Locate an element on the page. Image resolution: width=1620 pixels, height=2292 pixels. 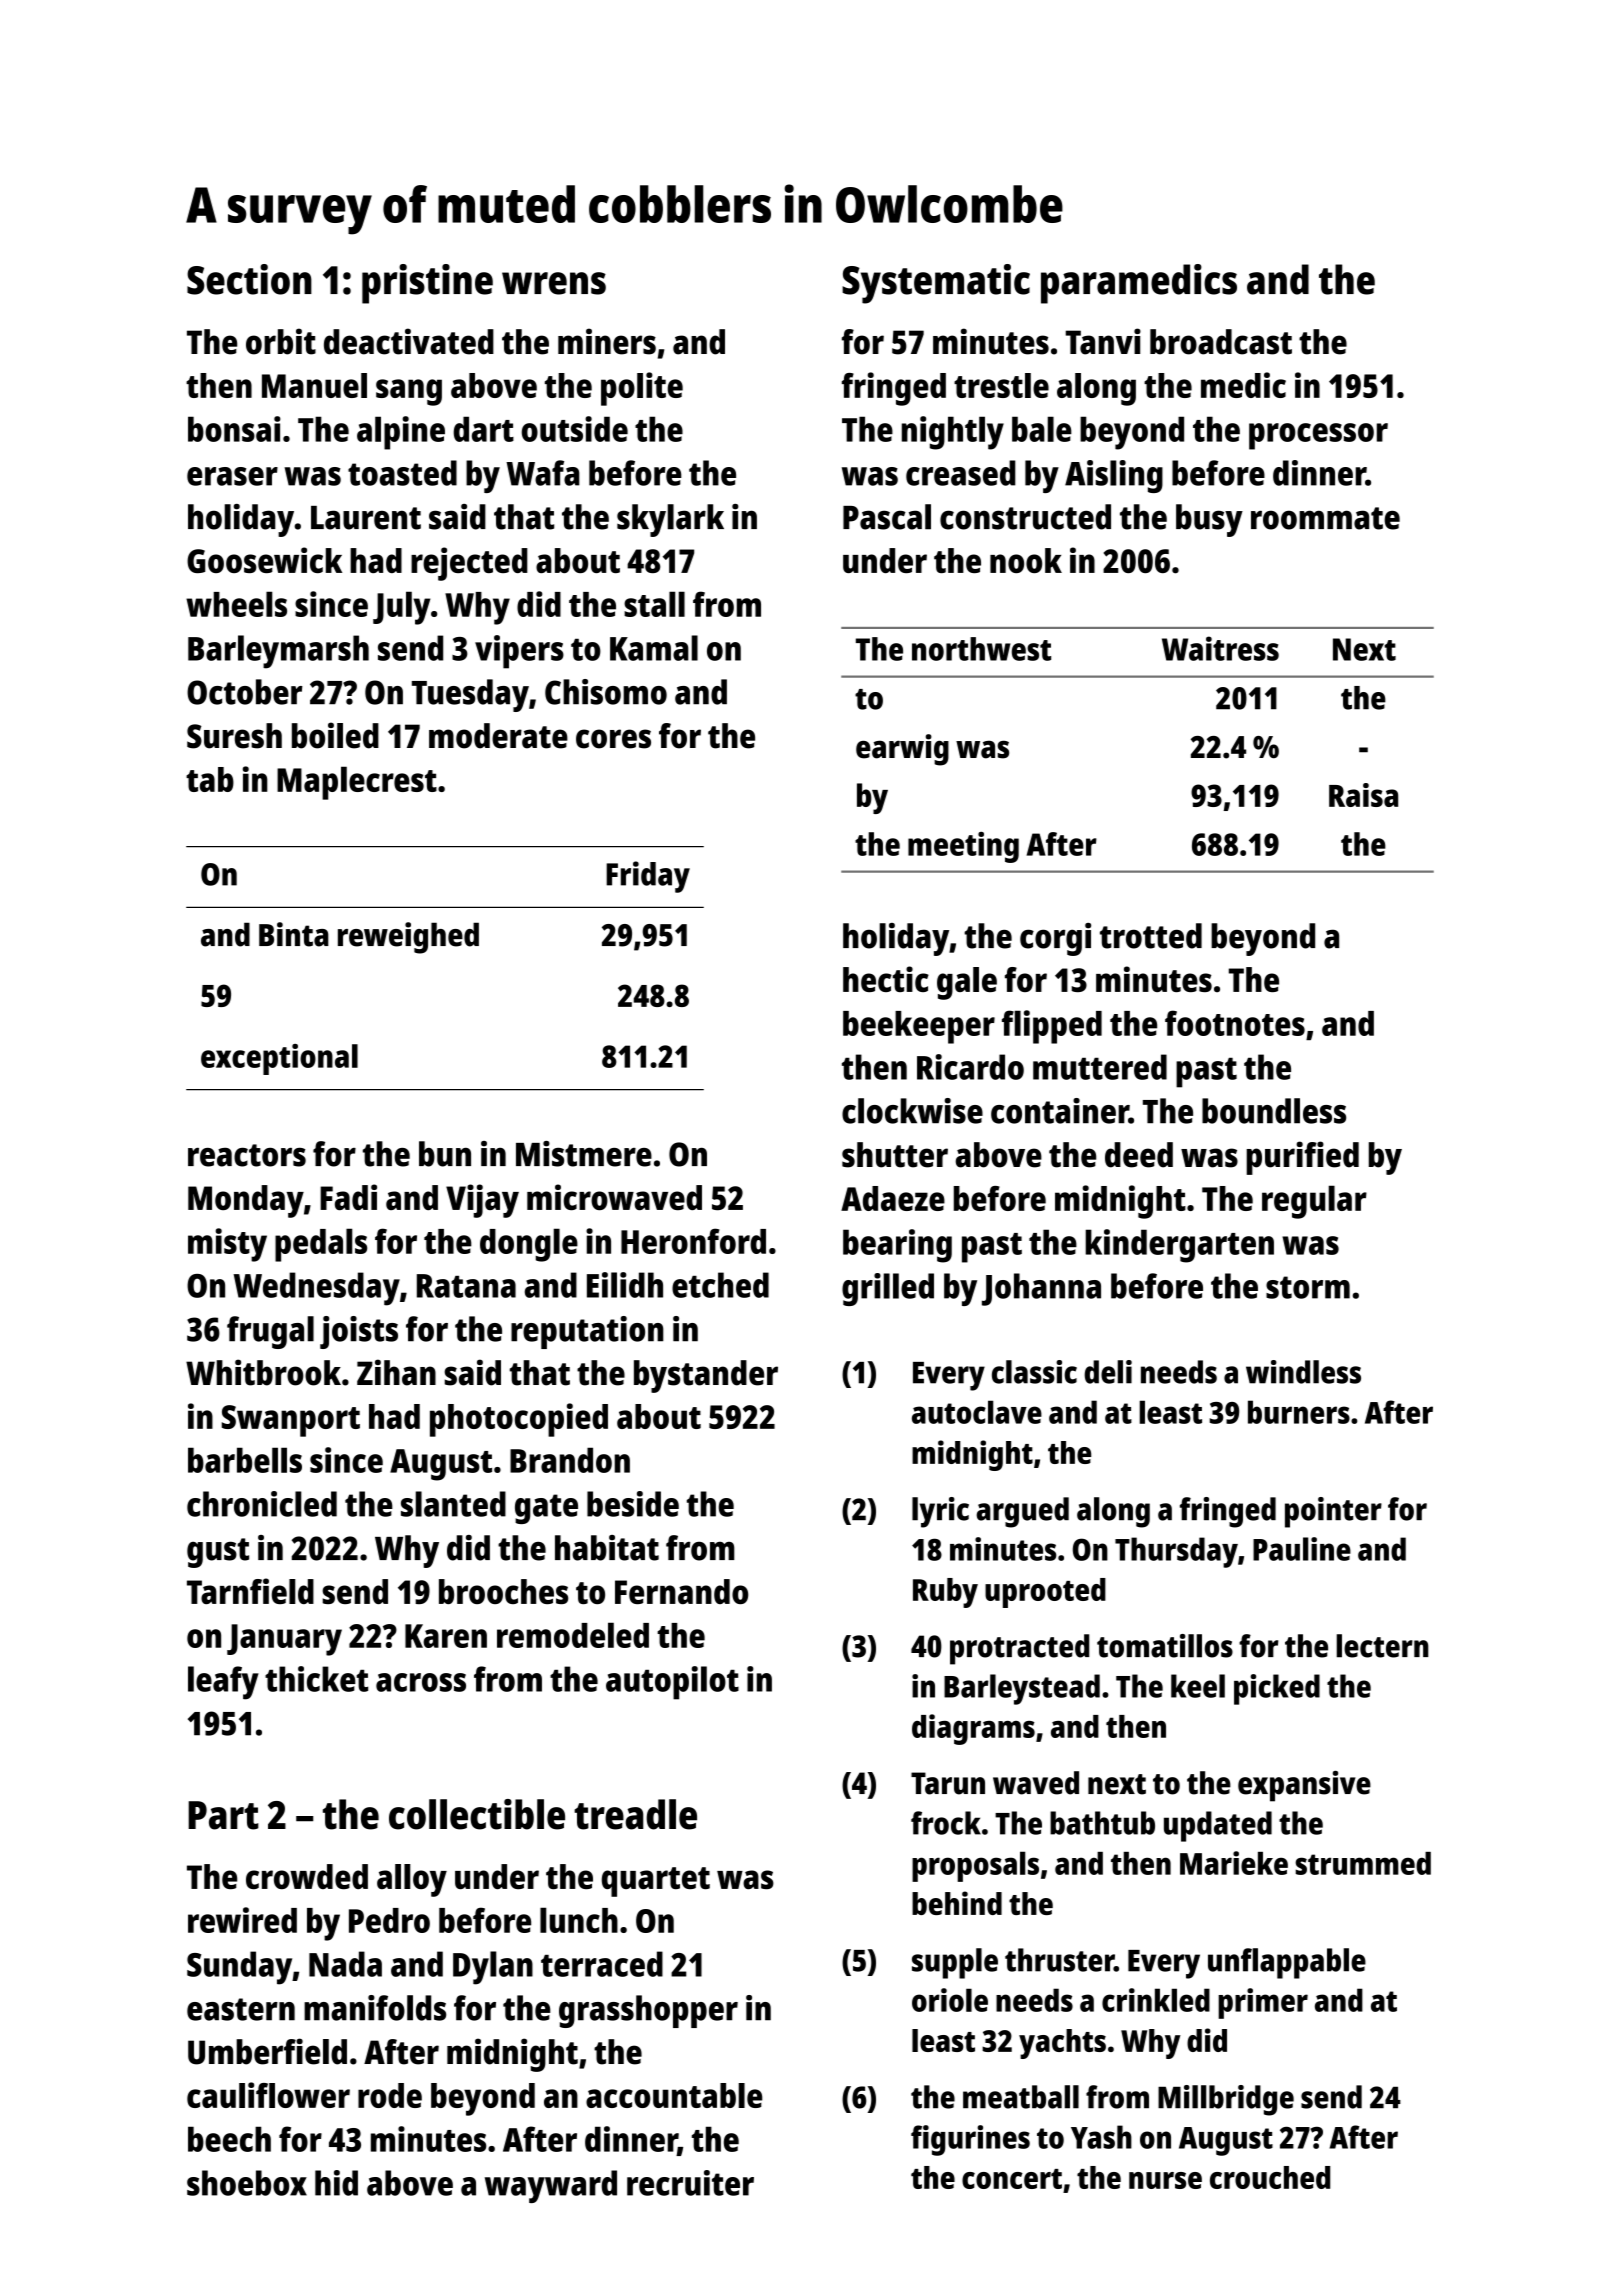
trotted is located at coordinates (1151, 936).
